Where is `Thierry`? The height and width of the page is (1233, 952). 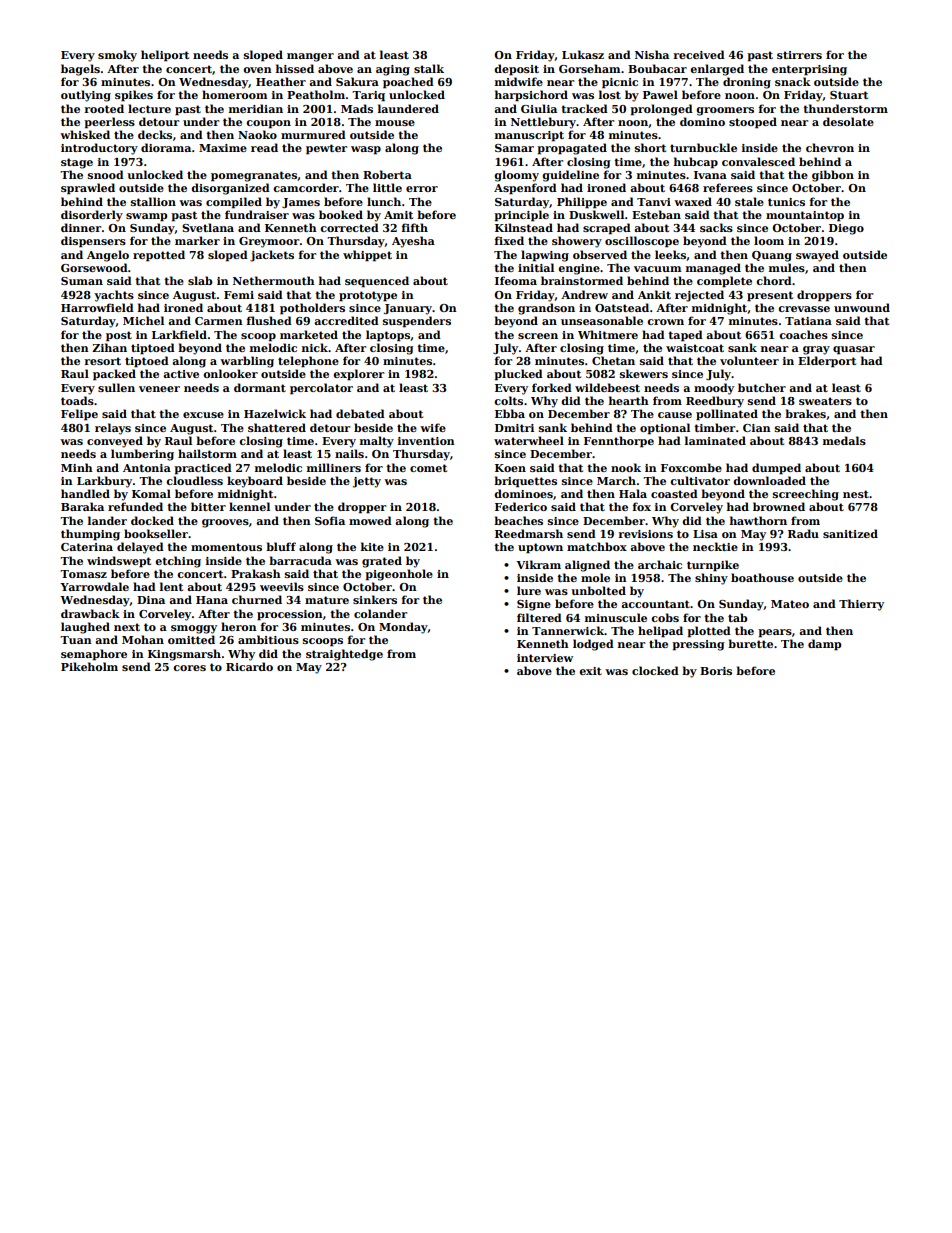 Thierry is located at coordinates (861, 605).
